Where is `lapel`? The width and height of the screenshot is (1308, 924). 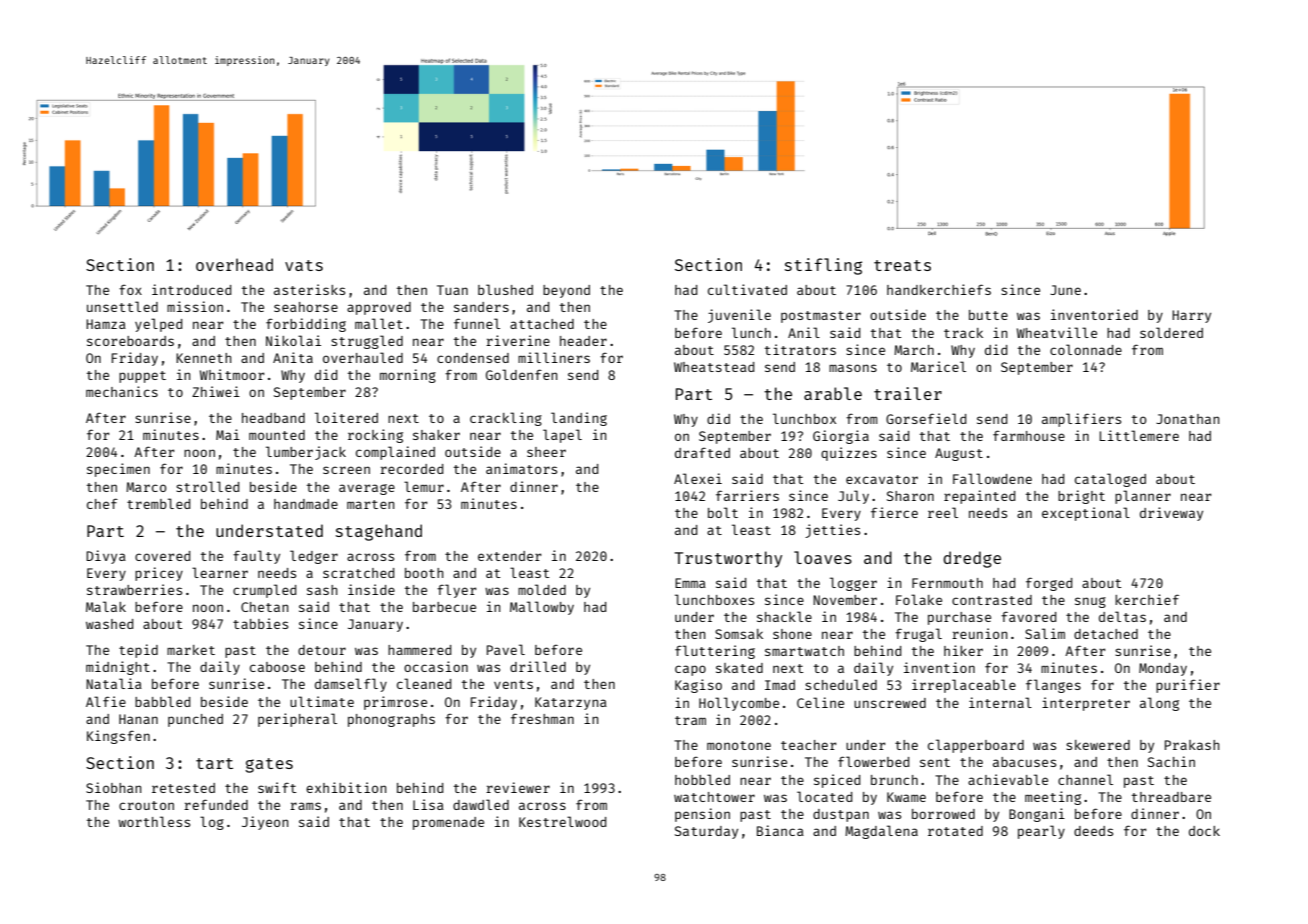 lapel is located at coordinates (562, 436).
